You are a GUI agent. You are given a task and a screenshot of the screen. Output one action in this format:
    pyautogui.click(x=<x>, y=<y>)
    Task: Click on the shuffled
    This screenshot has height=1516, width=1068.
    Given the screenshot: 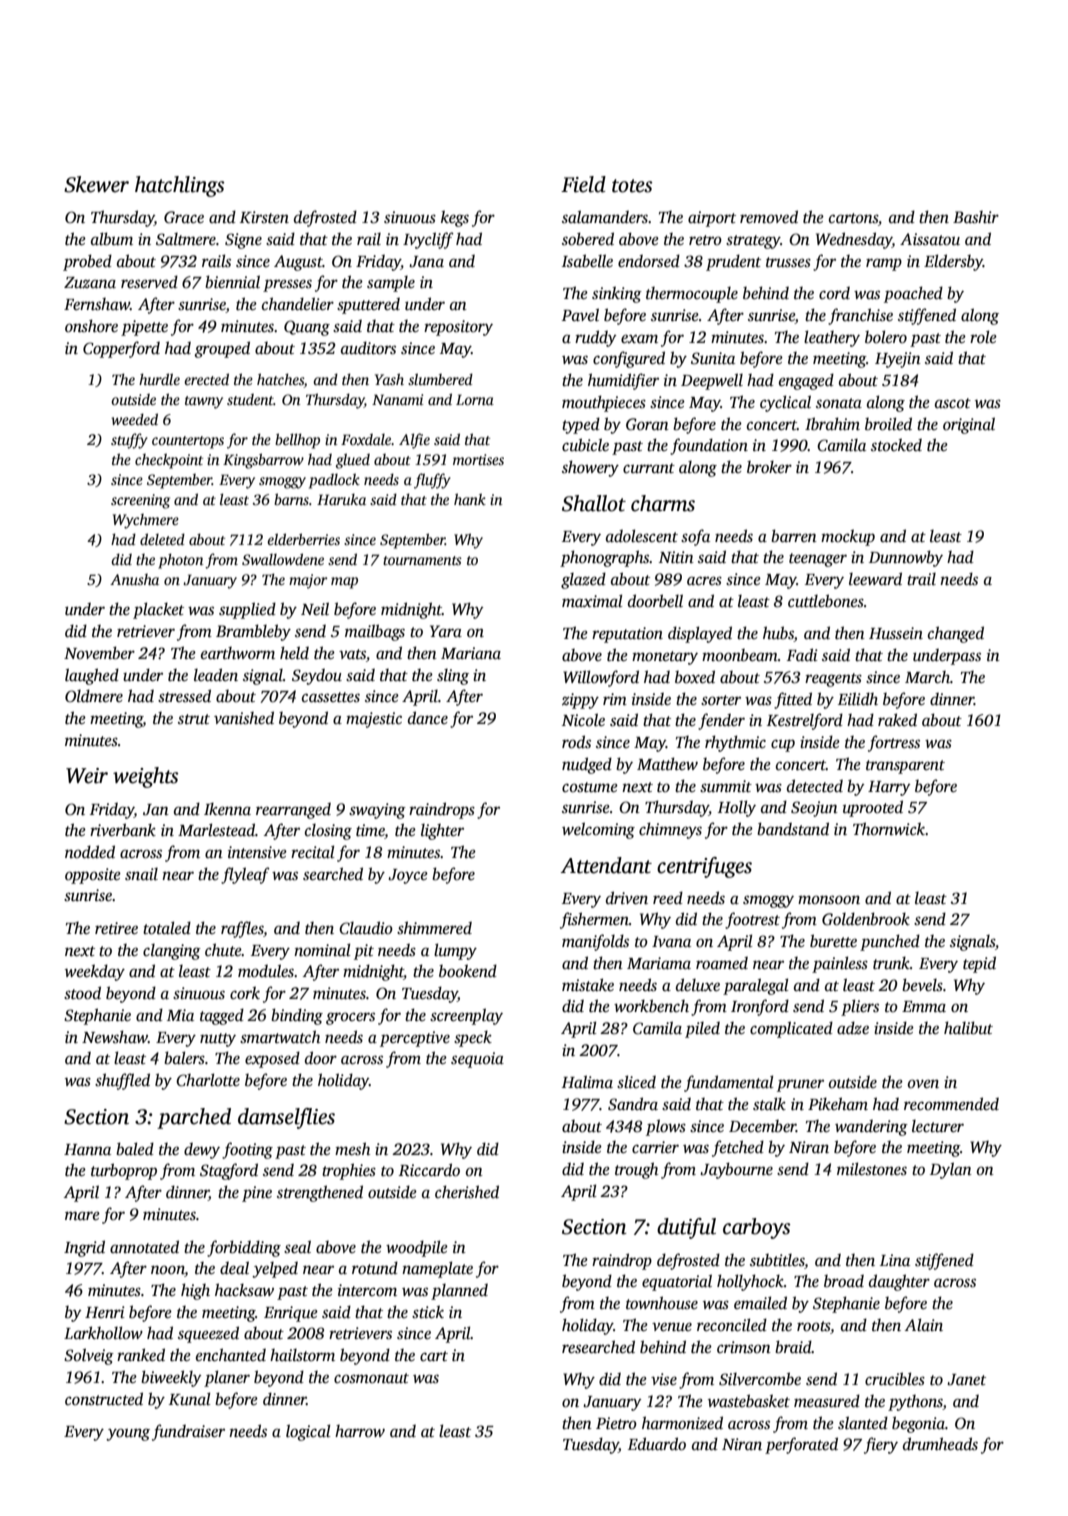 What is the action you would take?
    pyautogui.click(x=122, y=1081)
